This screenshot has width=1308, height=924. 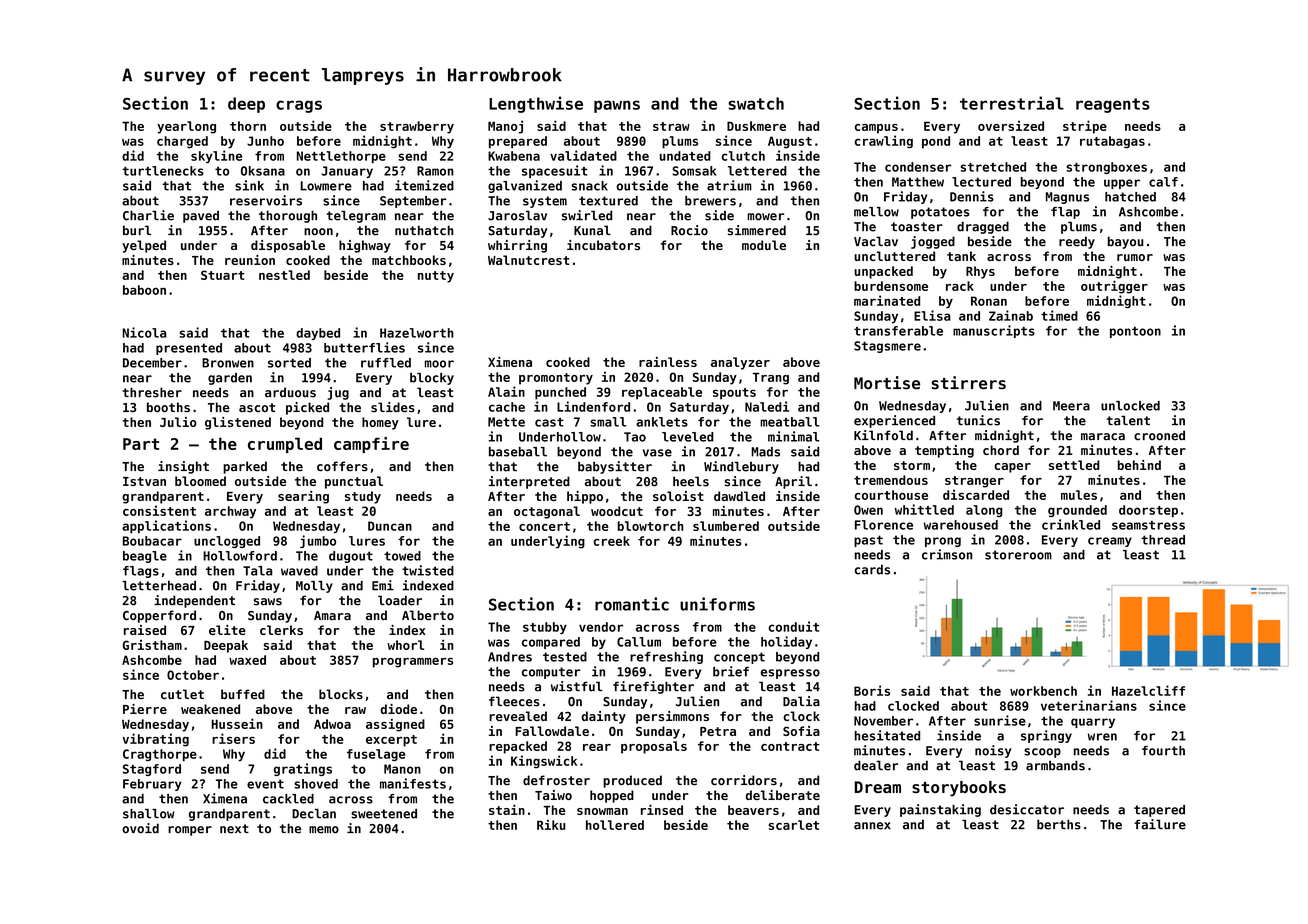 I want to click on promontory, so click(x=556, y=379).
